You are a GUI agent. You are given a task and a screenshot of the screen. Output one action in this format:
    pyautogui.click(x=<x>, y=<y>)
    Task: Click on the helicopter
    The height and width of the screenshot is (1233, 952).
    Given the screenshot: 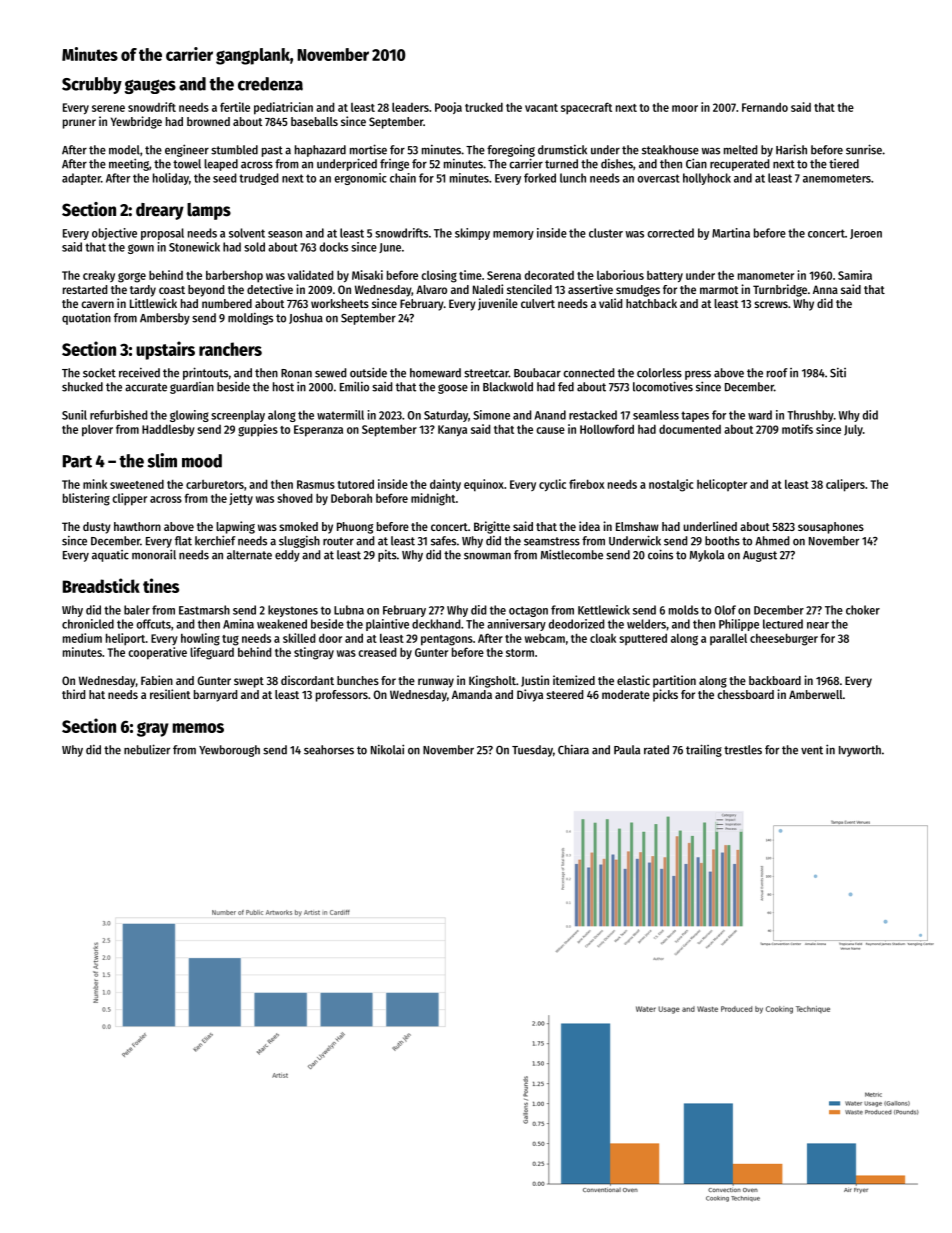 What is the action you would take?
    pyautogui.click(x=722, y=485)
